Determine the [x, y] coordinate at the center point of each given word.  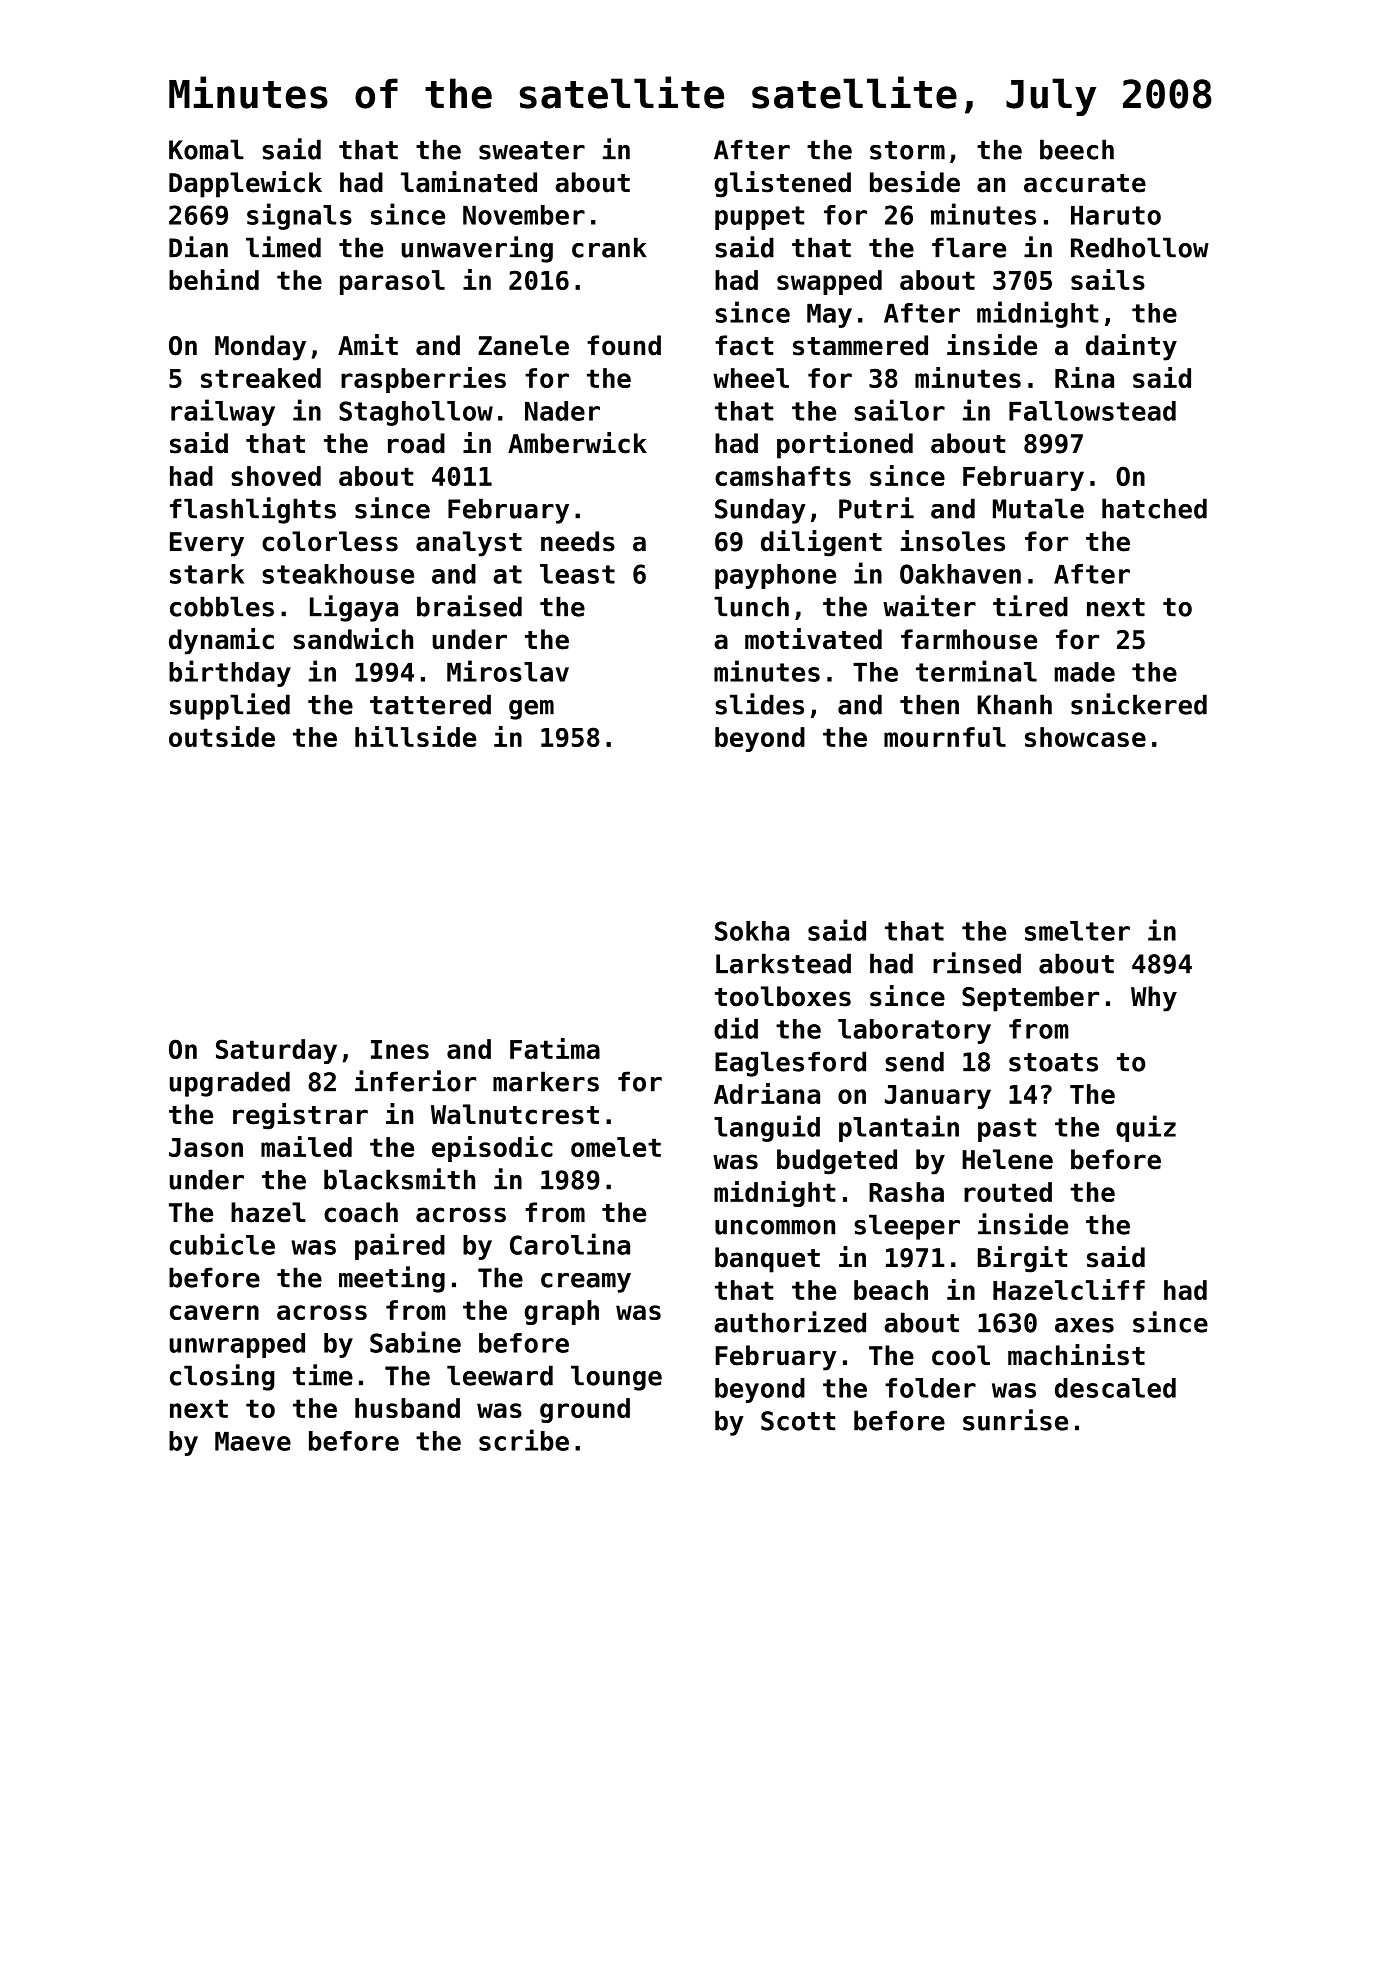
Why [1154, 999]
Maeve [253, 1441]
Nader [562, 411]
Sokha [752, 931]
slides [759, 704]
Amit [368, 344]
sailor [899, 410]
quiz [1146, 1128]
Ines [400, 1049]
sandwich [353, 639]
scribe [524, 1440]
